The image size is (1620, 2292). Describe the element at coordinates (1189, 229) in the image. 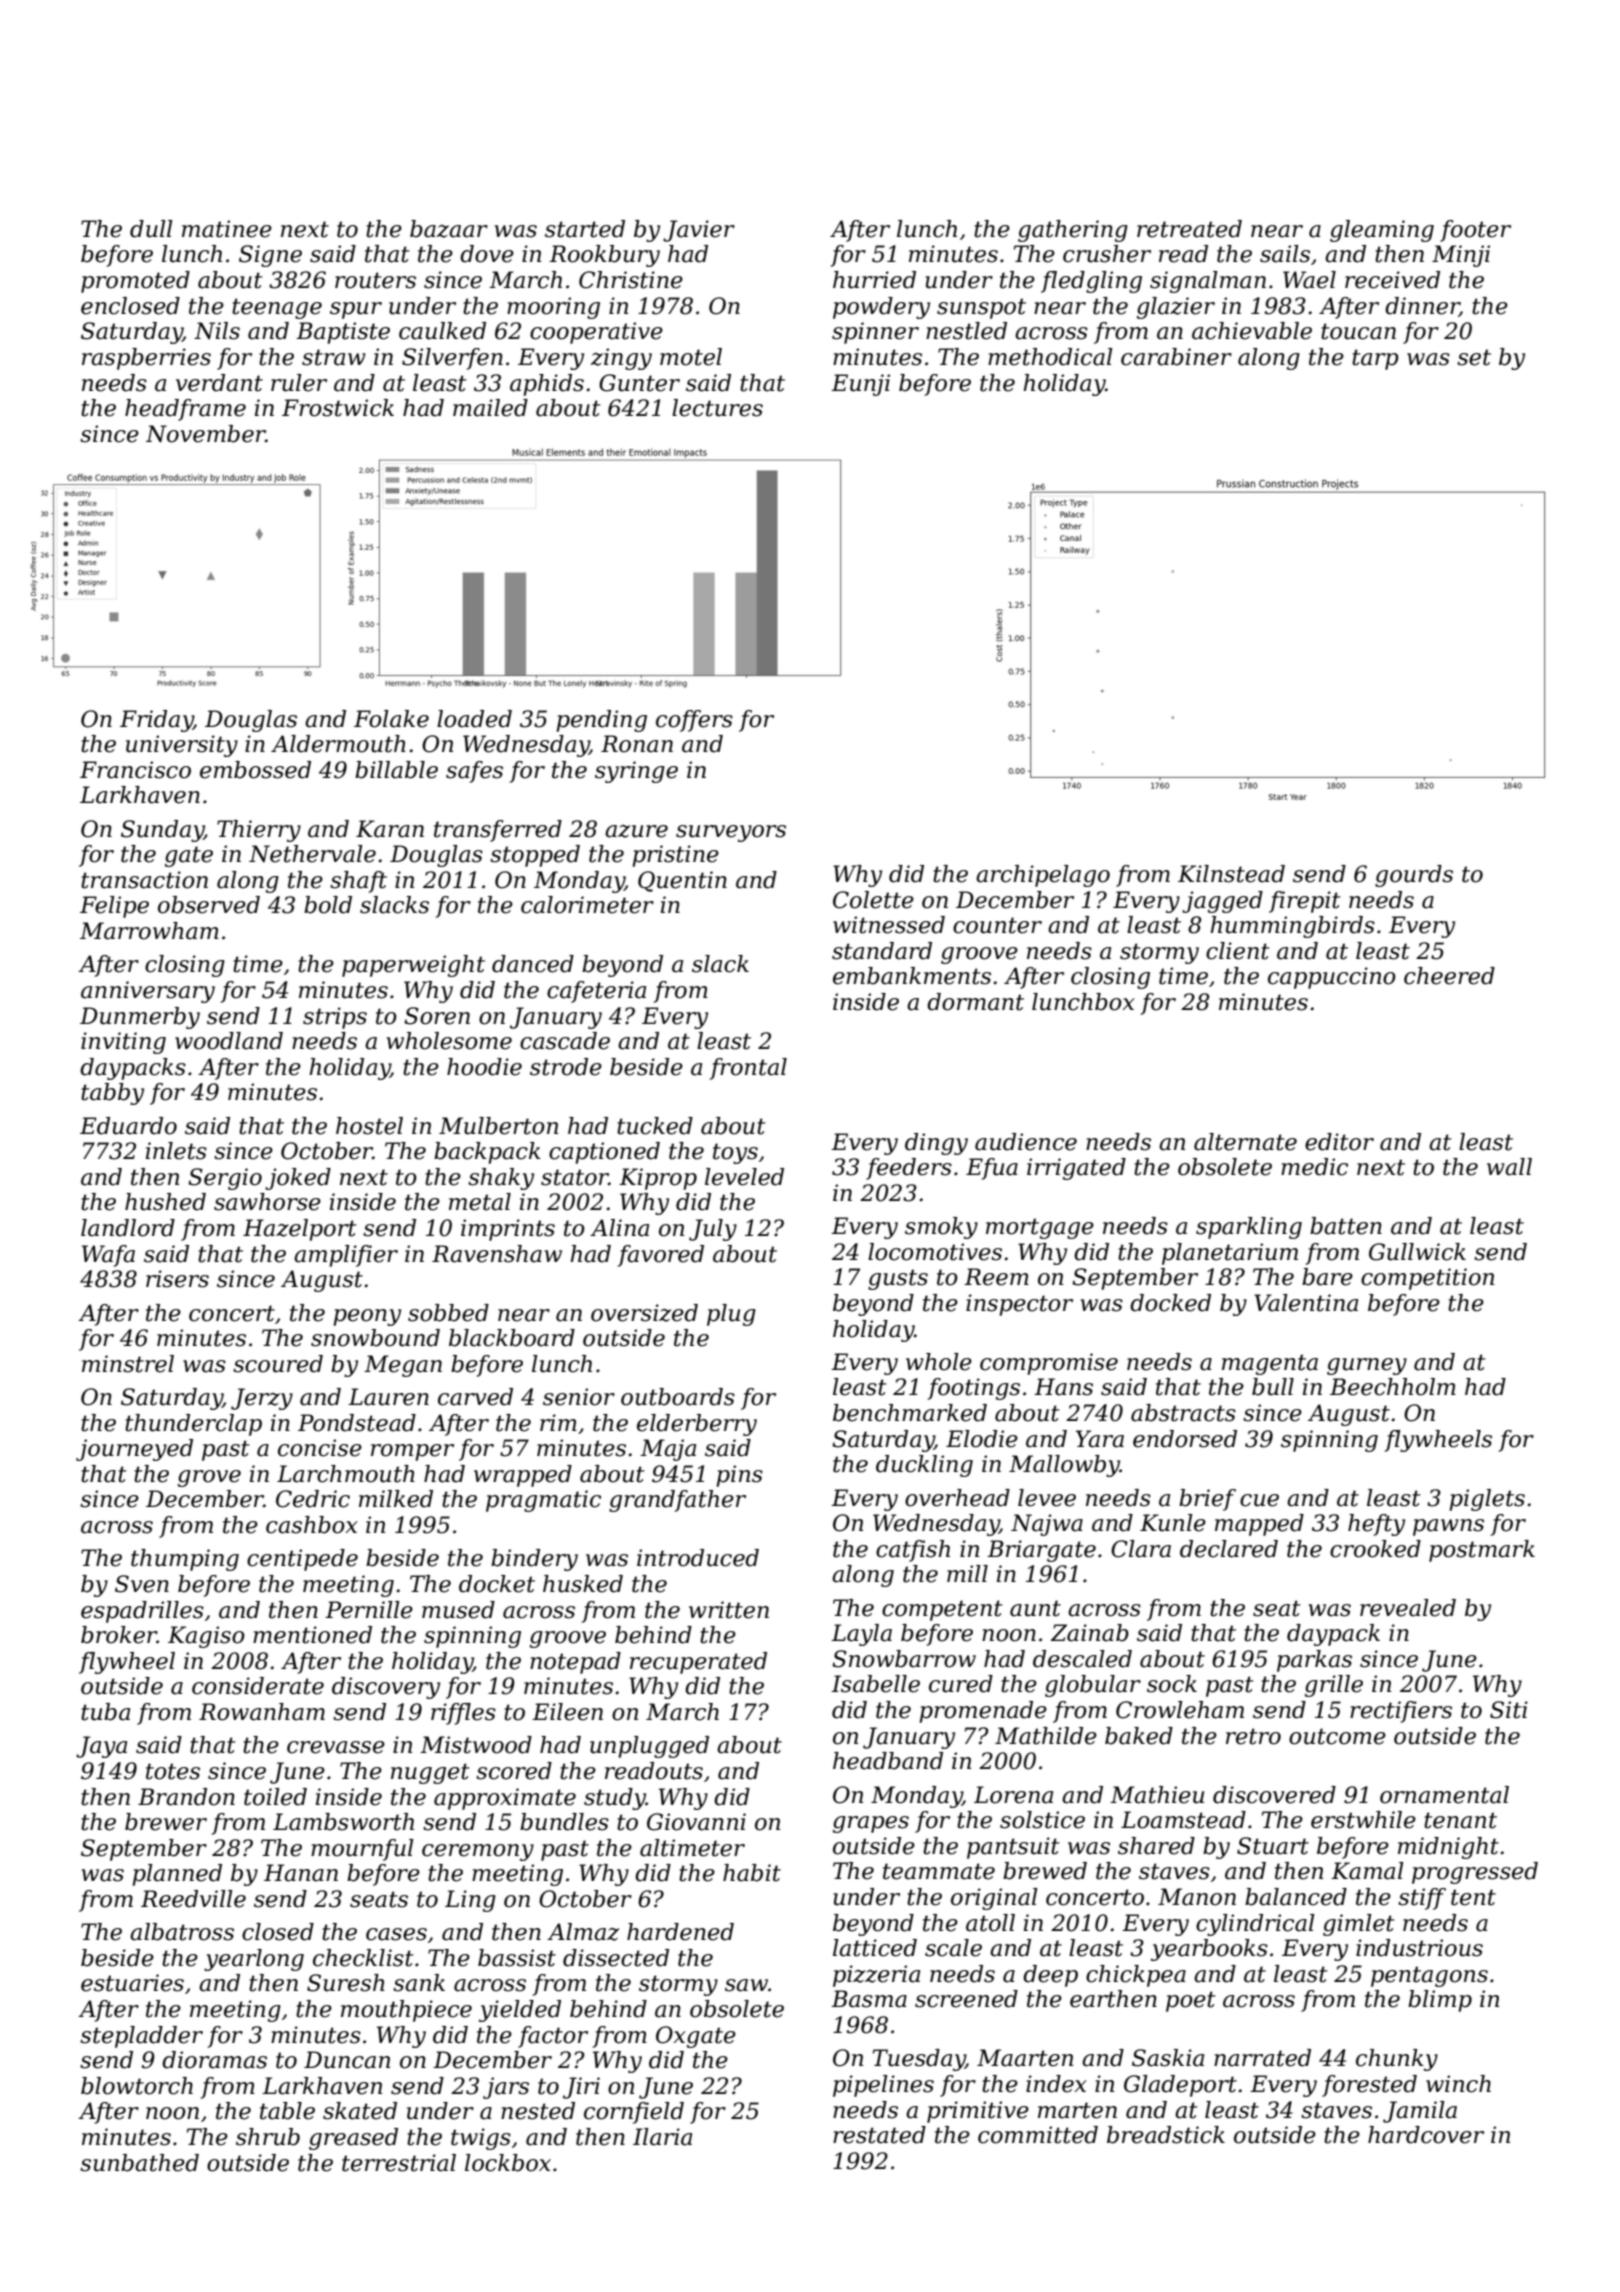

I see `retreated` at that location.
